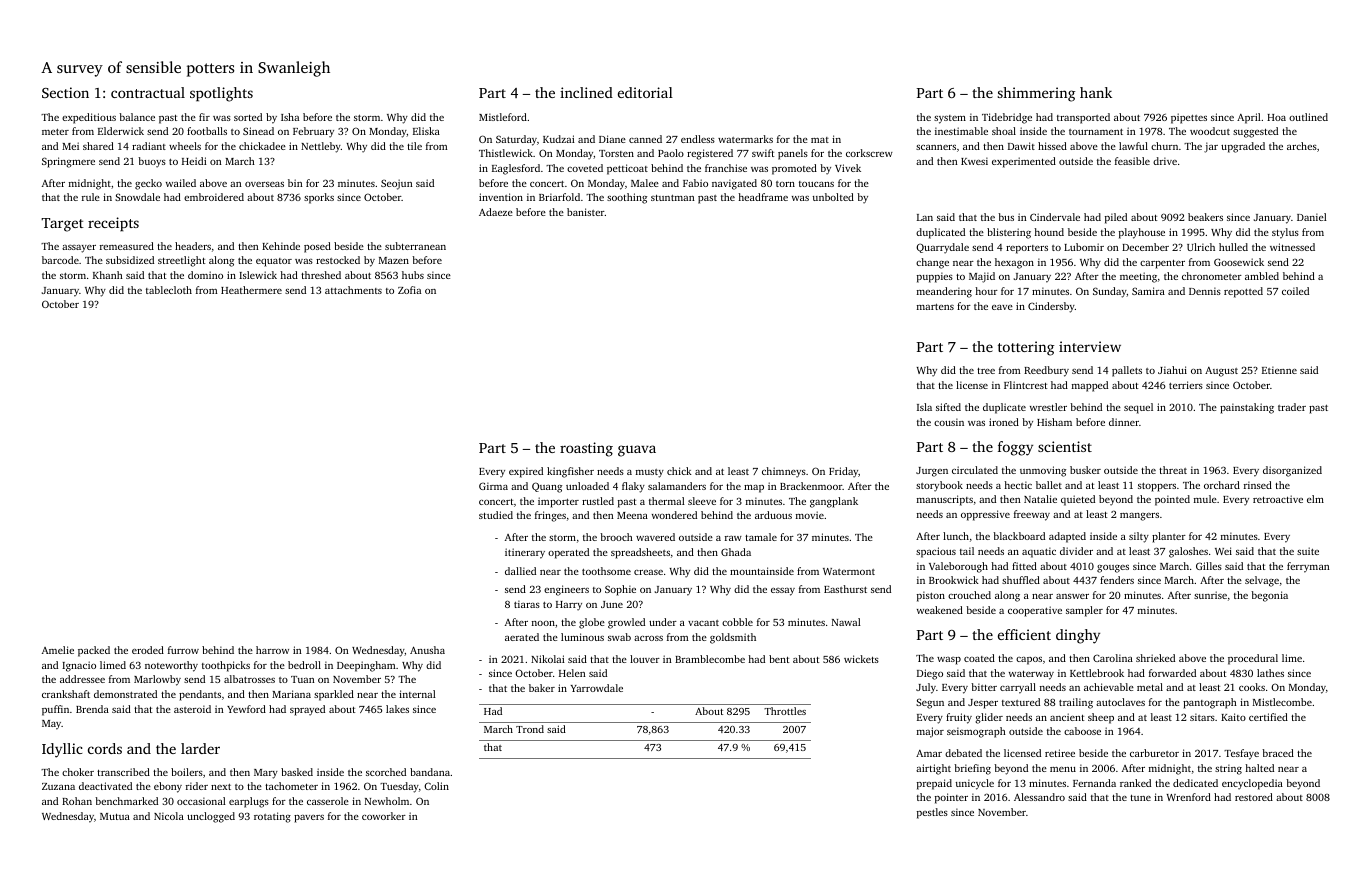  I want to click on Amelie, so click(58, 650).
